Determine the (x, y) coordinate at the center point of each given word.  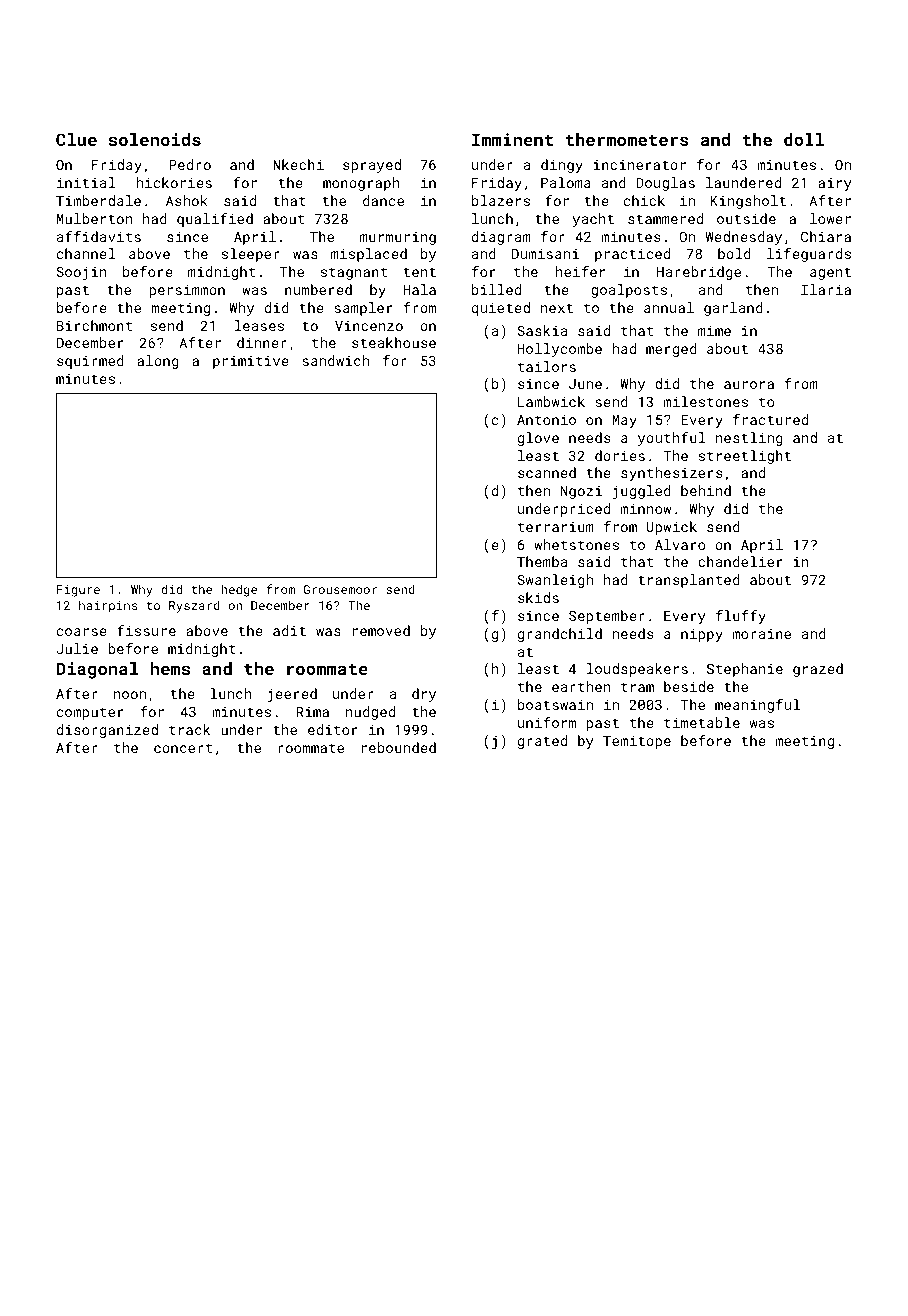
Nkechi (298, 164)
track (189, 729)
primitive (251, 362)
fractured (770, 419)
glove (538, 439)
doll (804, 139)
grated (542, 742)
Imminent (512, 139)
